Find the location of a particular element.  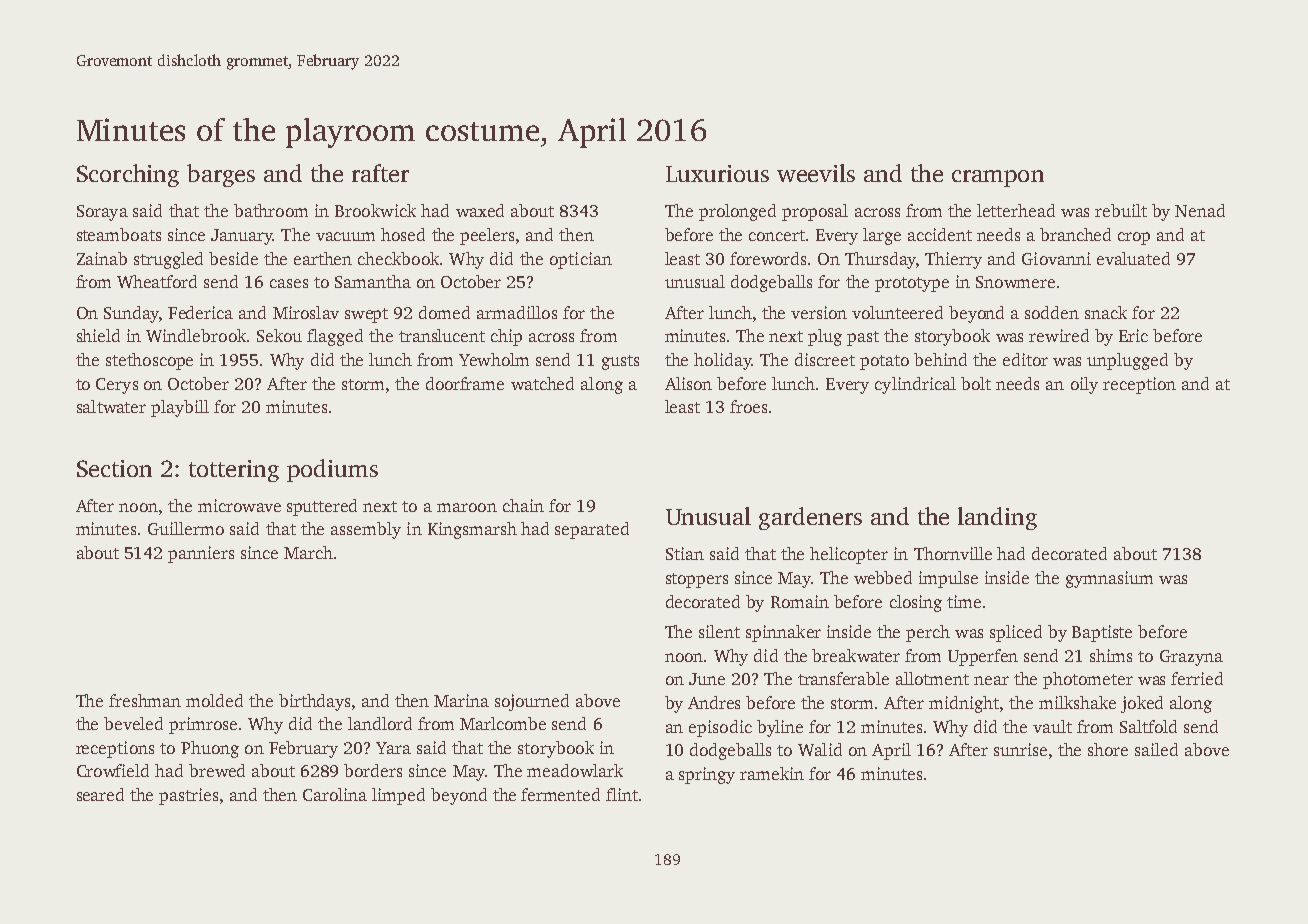

silent is located at coordinates (719, 631).
